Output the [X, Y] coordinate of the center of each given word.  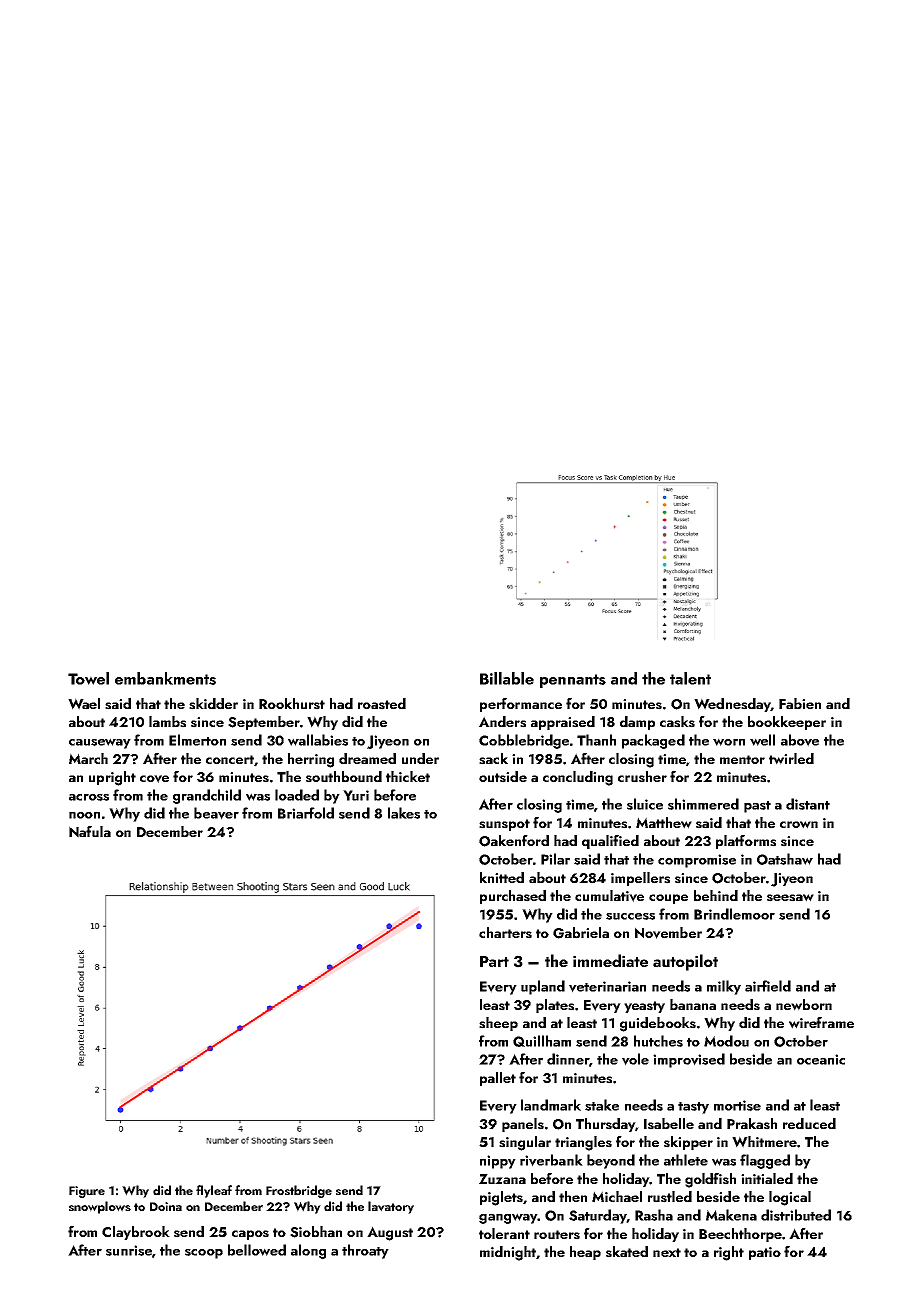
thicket [408, 776]
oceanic [821, 1059]
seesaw [790, 898]
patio [765, 1253]
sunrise [129, 1250]
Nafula [90, 832]
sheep [498, 1024]
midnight [508, 1253]
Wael [84, 704]
